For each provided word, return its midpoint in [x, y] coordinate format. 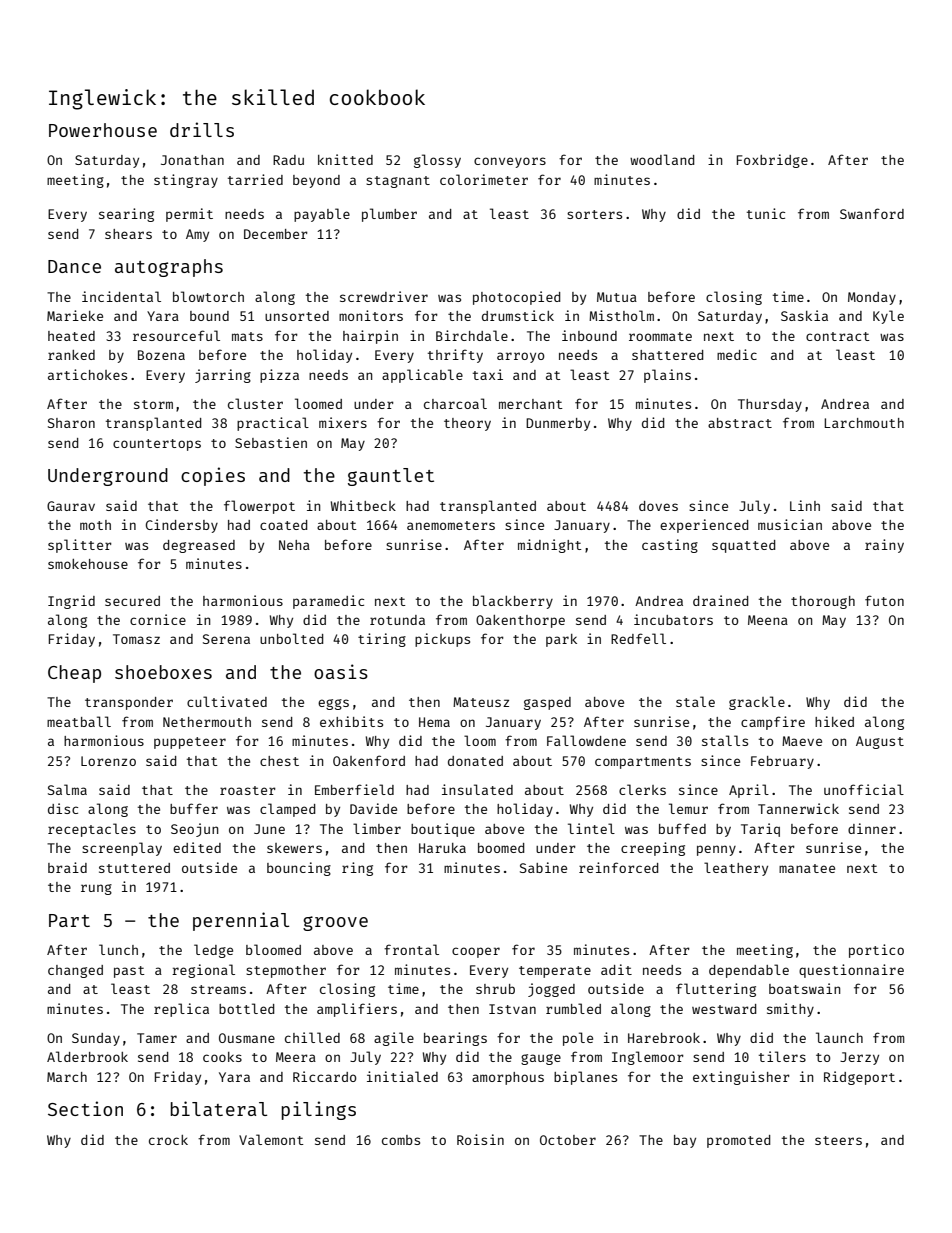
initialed [402, 1076]
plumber [389, 215]
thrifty [455, 356]
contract [838, 336]
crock [168, 1140]
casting [670, 546]
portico [876, 951]
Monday [872, 298]
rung [96, 889]
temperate [555, 972]
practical [273, 424]
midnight [550, 546]
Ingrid [71, 602]
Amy [197, 235]
